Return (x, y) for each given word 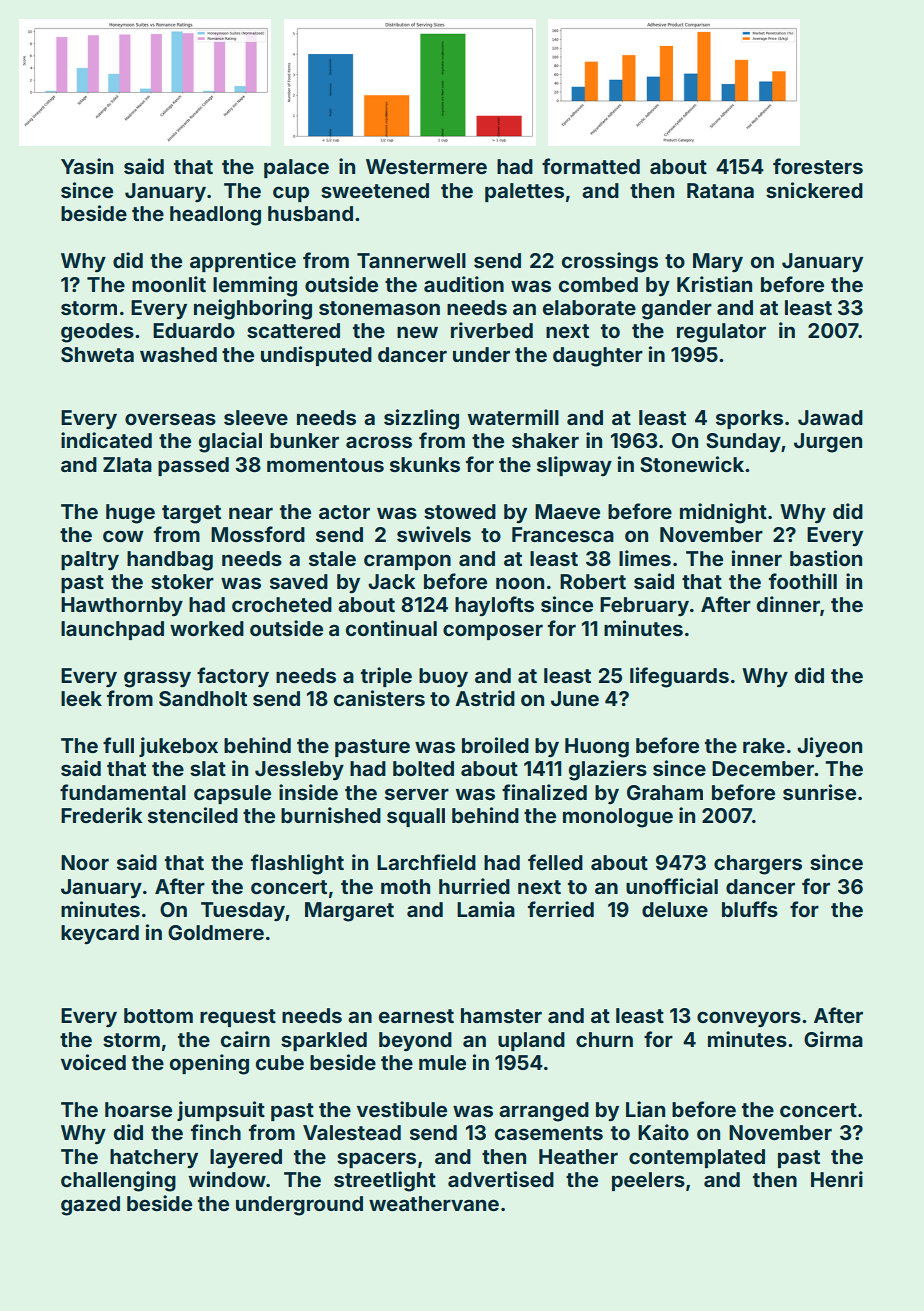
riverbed (492, 330)
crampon (407, 562)
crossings (610, 262)
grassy (157, 679)
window (227, 1179)
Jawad (830, 417)
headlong (215, 216)
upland (531, 1041)
